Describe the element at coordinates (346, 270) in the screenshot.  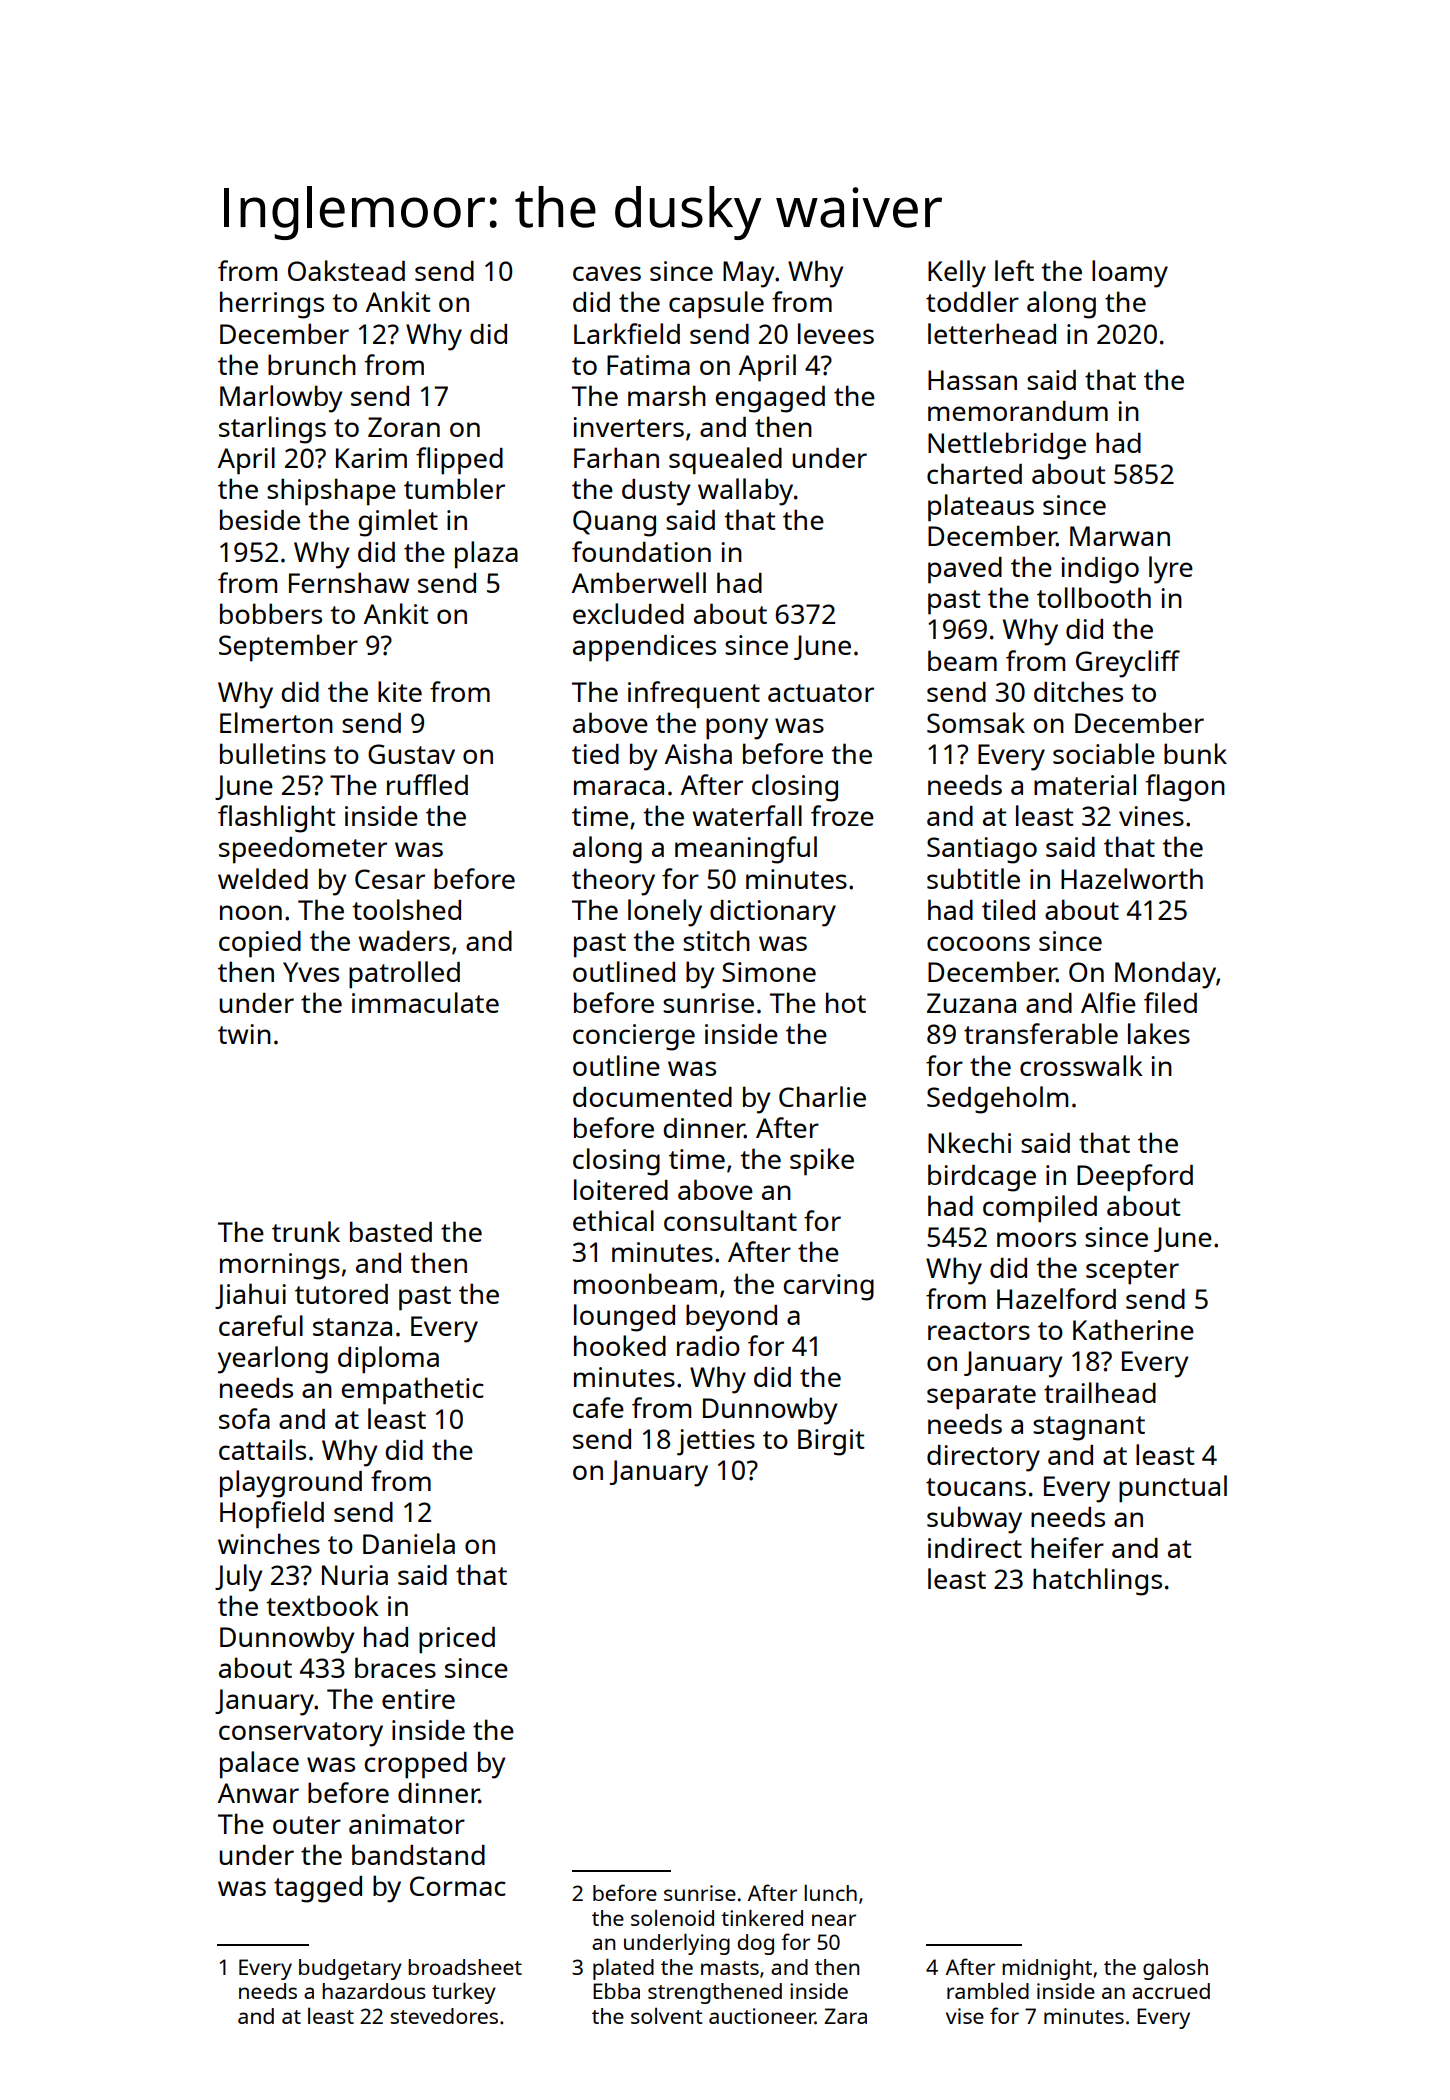
I see `Oakstead` at that location.
